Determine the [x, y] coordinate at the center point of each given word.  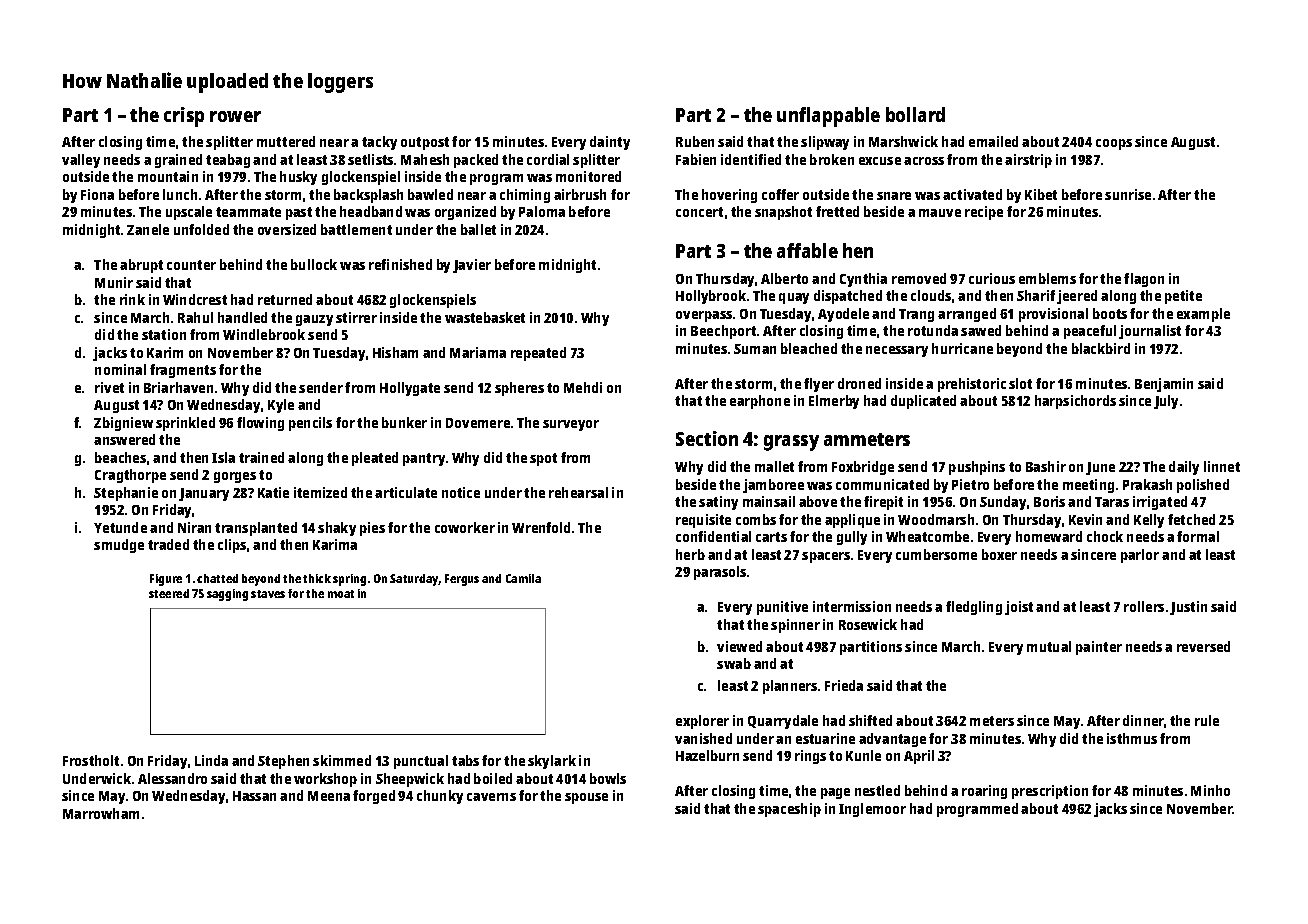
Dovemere [478, 423]
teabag [228, 161]
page [835, 793]
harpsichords [1075, 402]
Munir [114, 282]
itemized [320, 492]
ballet [478, 229]
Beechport [723, 332]
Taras [1112, 502]
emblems [1047, 278]
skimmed [342, 760]
